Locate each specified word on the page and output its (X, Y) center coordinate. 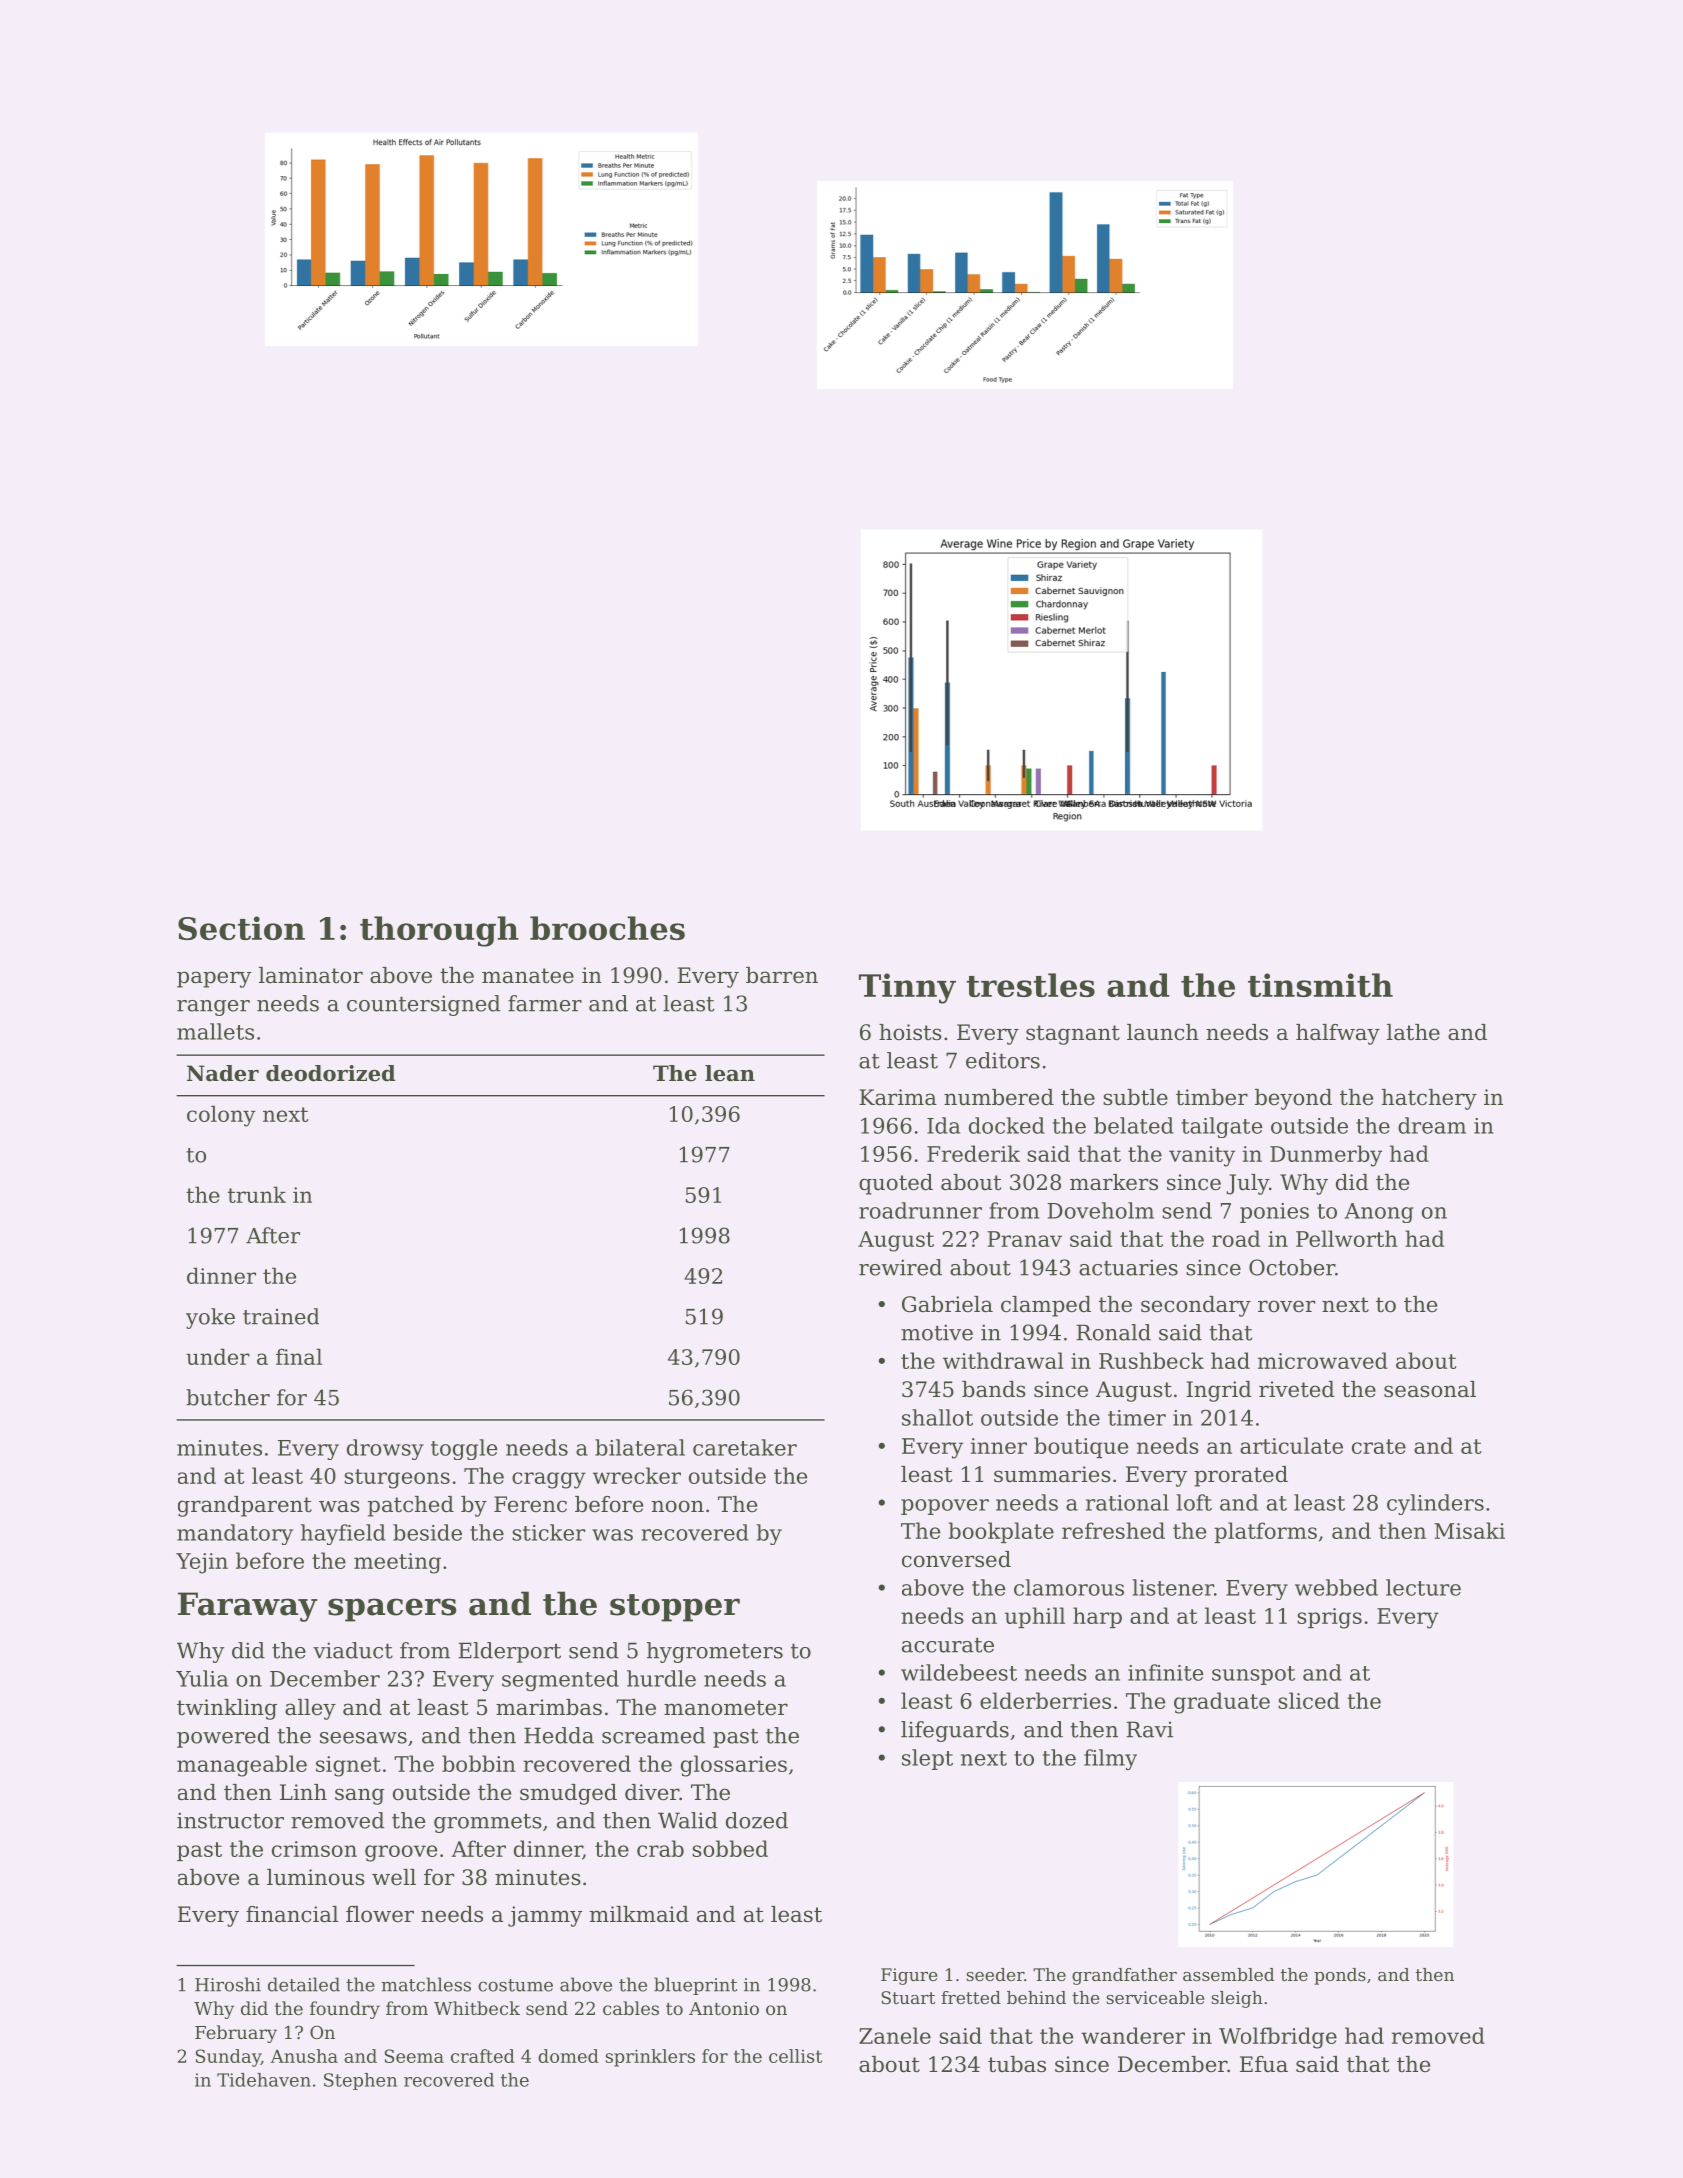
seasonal (1430, 1389)
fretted (971, 1997)
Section (241, 928)
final (299, 1356)
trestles (1030, 985)
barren (782, 975)
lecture (1423, 1587)
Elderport (509, 1652)
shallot (937, 1417)
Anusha (304, 2056)
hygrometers (715, 1652)
